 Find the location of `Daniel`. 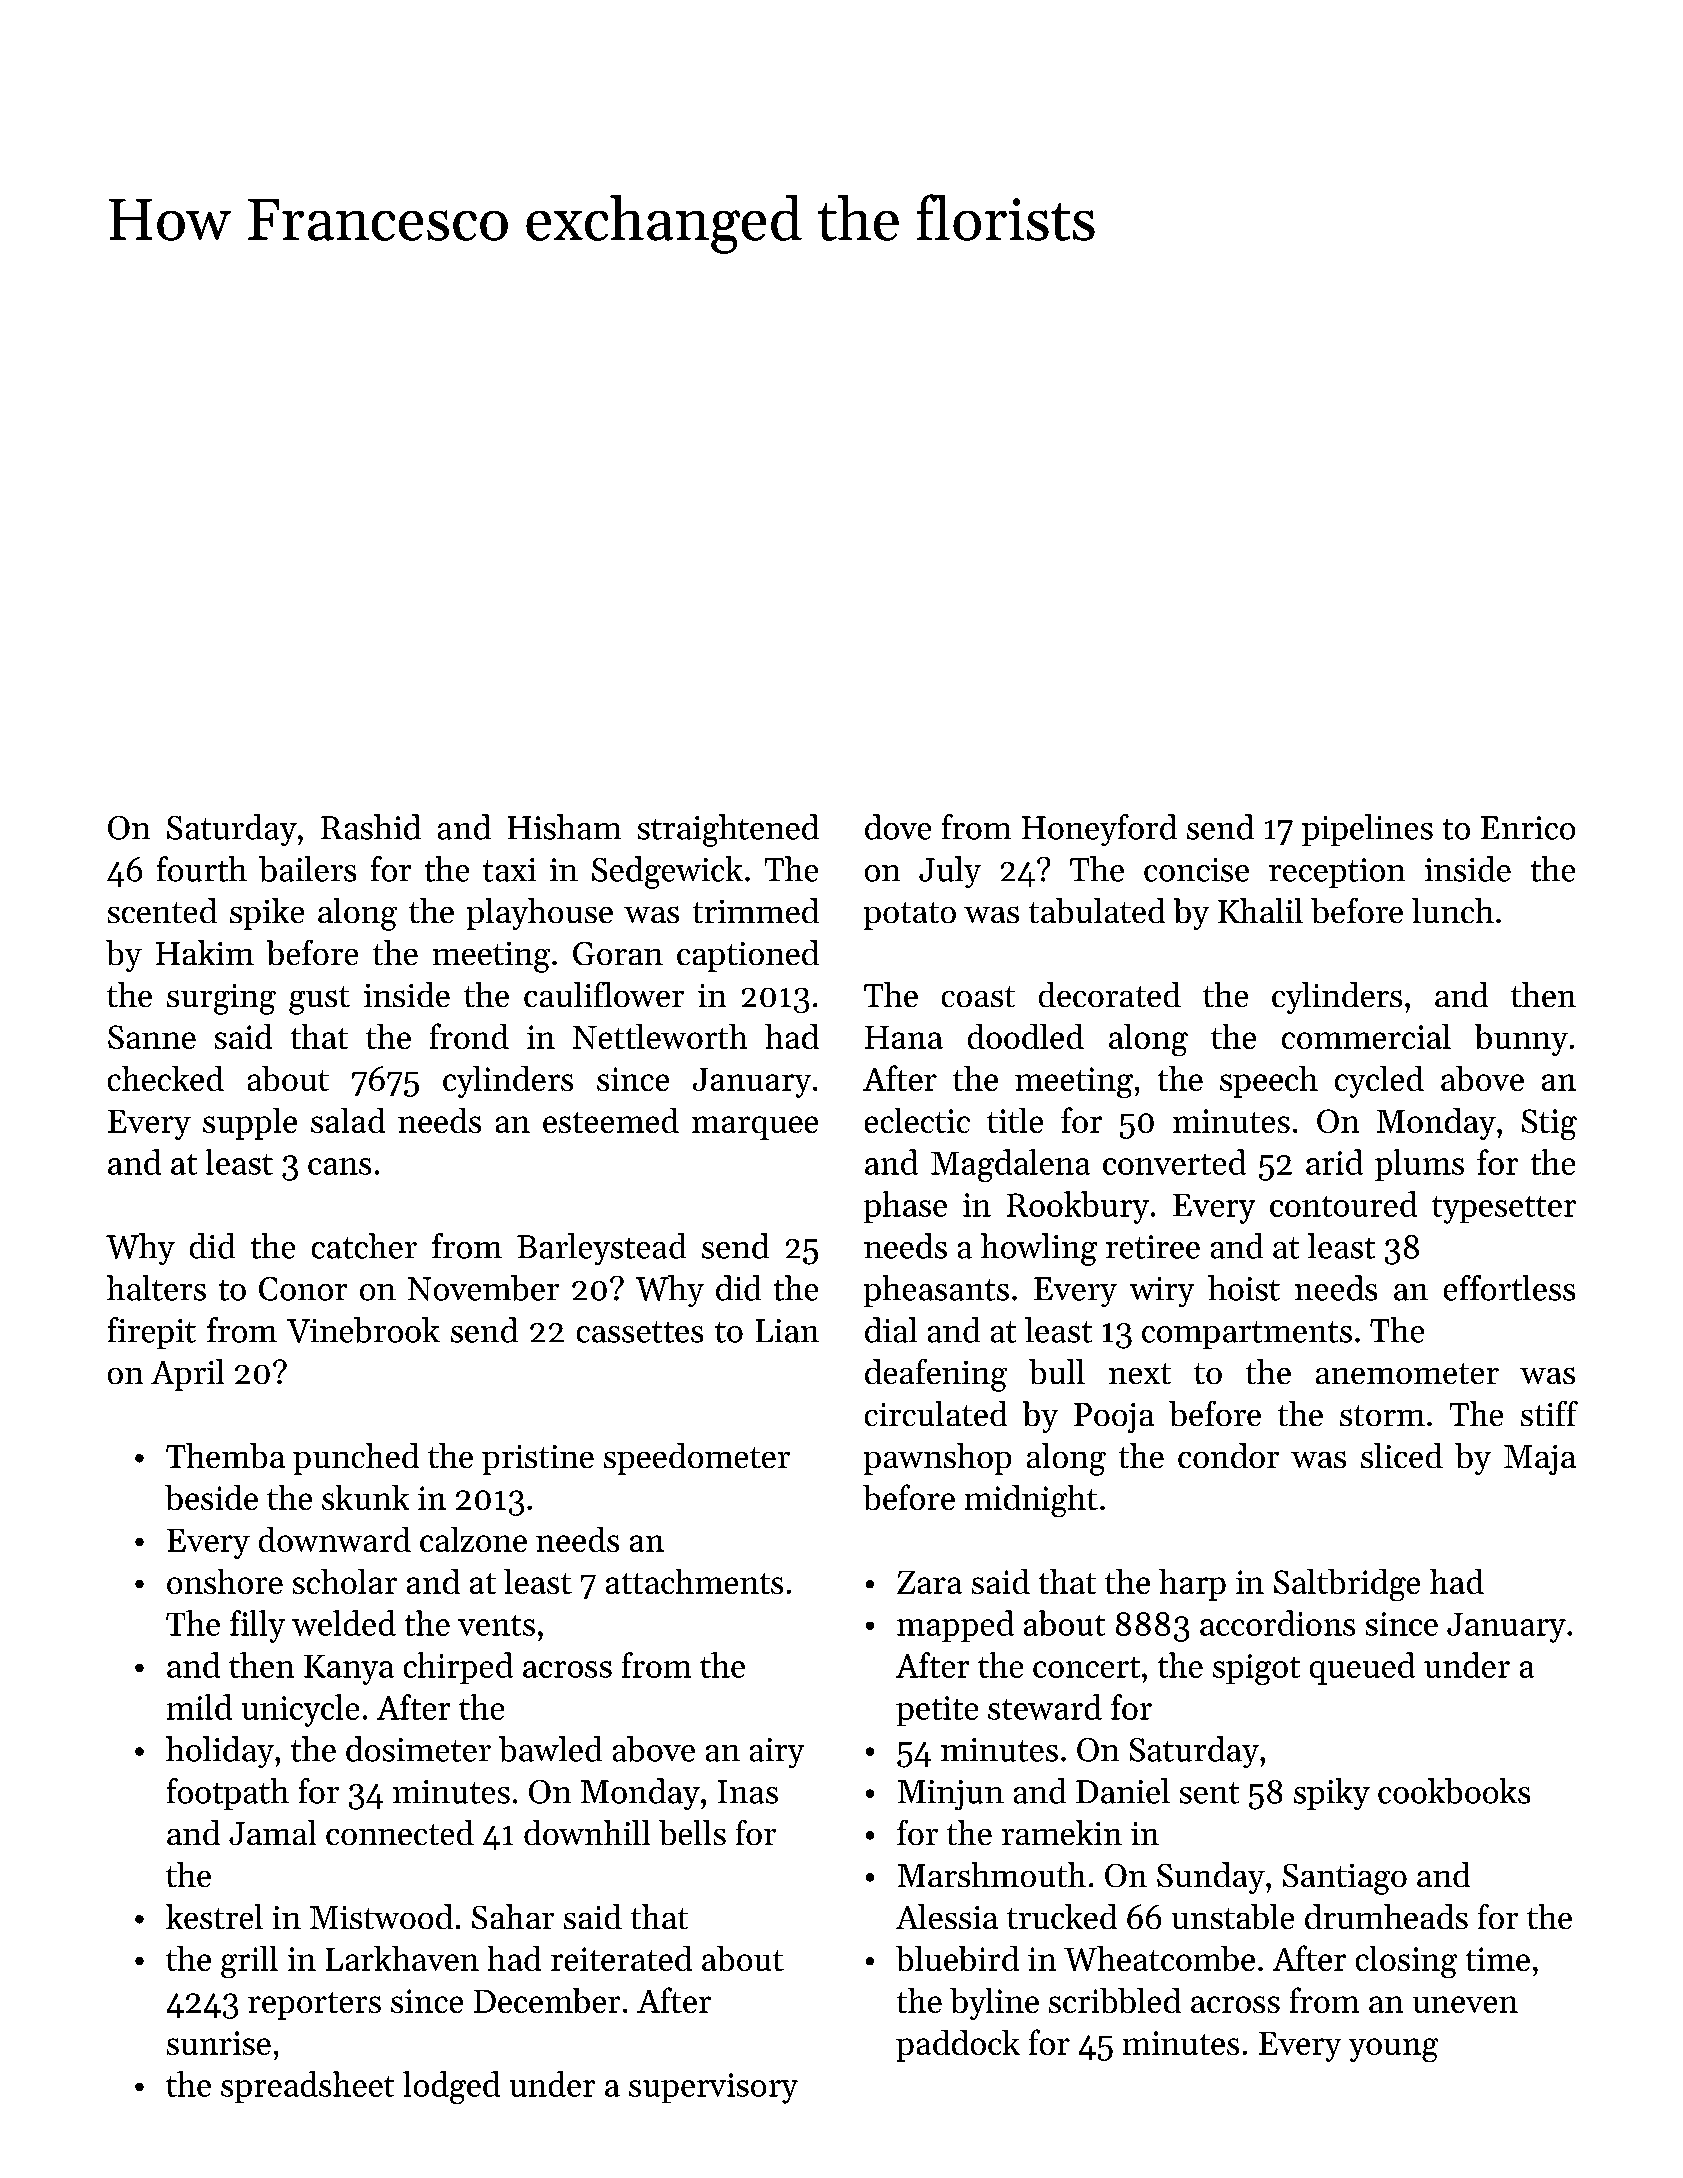

Daniel is located at coordinates (1123, 1791).
